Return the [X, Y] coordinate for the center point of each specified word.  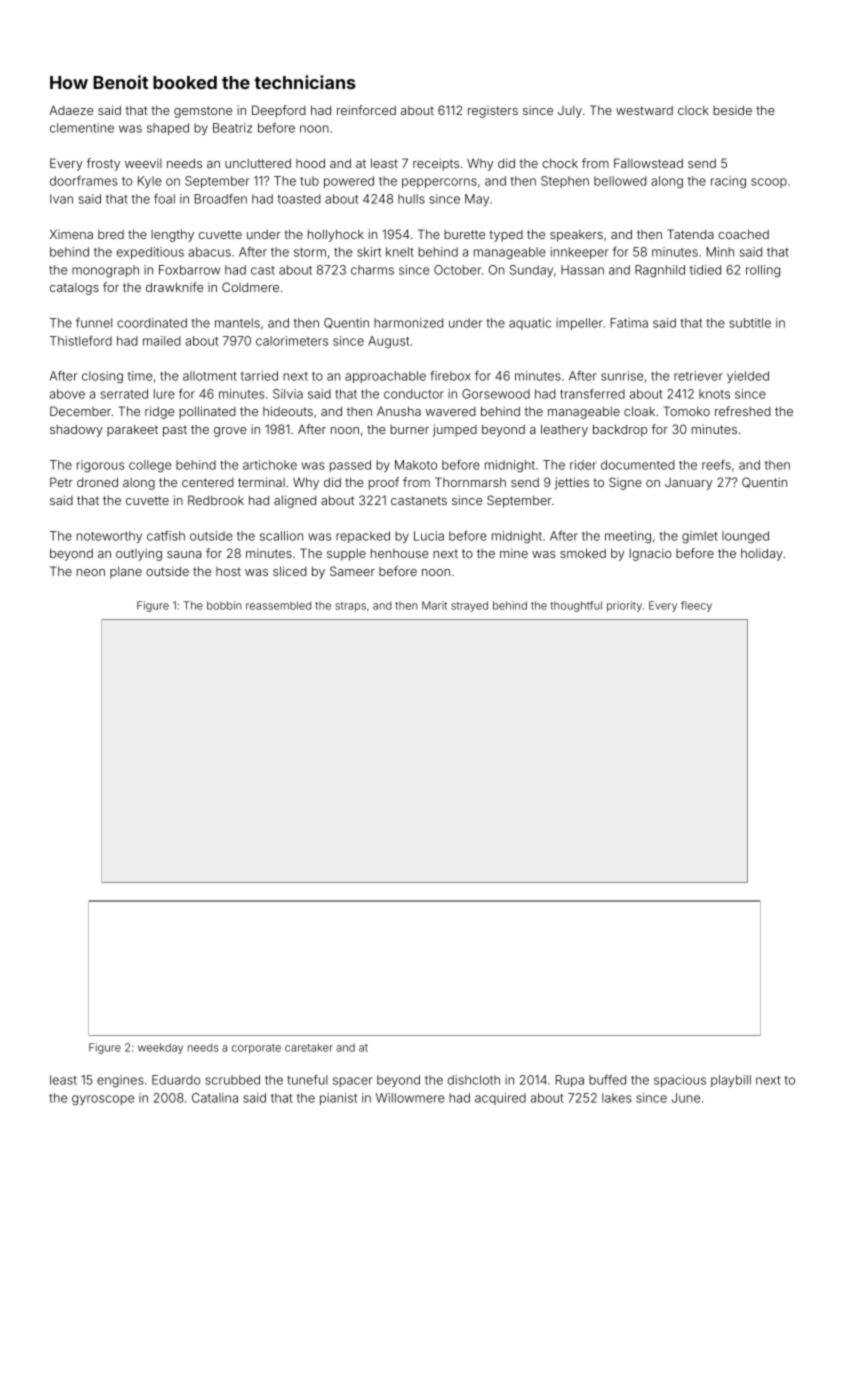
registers [493, 112]
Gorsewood [496, 394]
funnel [94, 323]
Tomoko [686, 411]
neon [91, 572]
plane [126, 573]
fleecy [696, 606]
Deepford [279, 111]
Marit [434, 605]
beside [732, 110]
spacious [680, 1081]
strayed [469, 606]
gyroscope [103, 1100]
